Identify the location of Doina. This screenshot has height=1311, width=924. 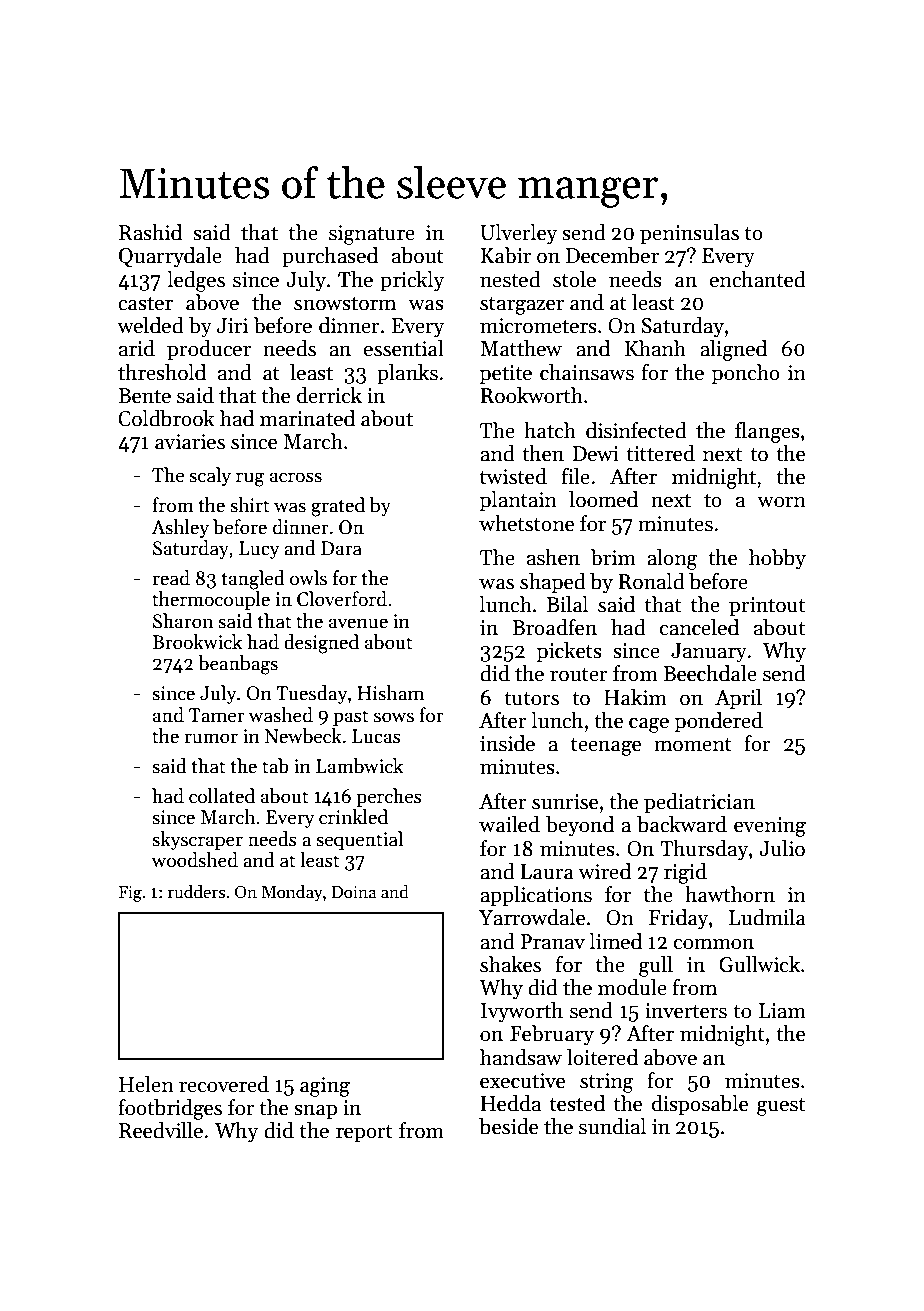
(354, 892).
